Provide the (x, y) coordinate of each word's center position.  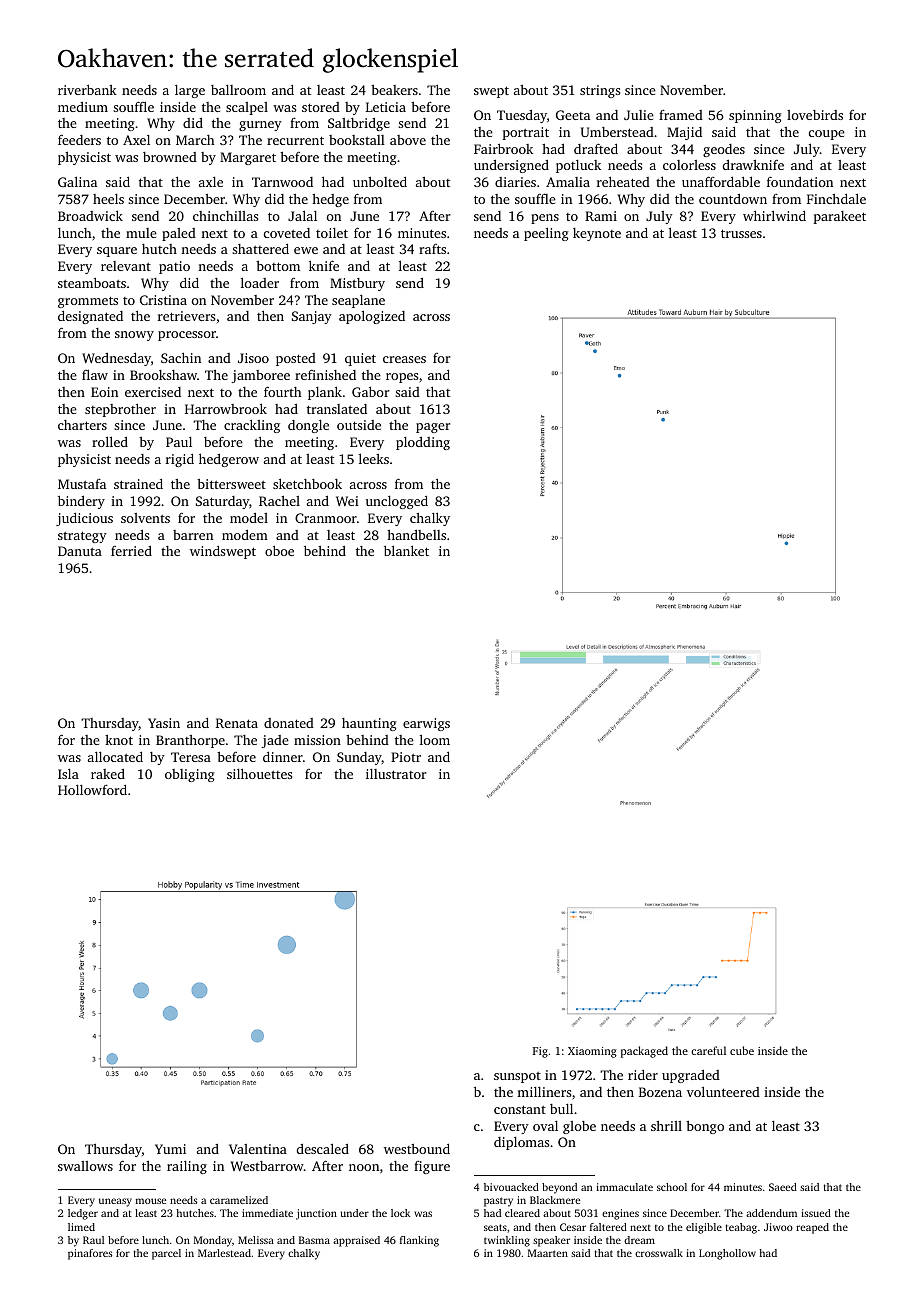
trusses (741, 233)
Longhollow (727, 1254)
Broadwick (90, 215)
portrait (526, 133)
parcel (166, 1254)
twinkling (507, 1241)
